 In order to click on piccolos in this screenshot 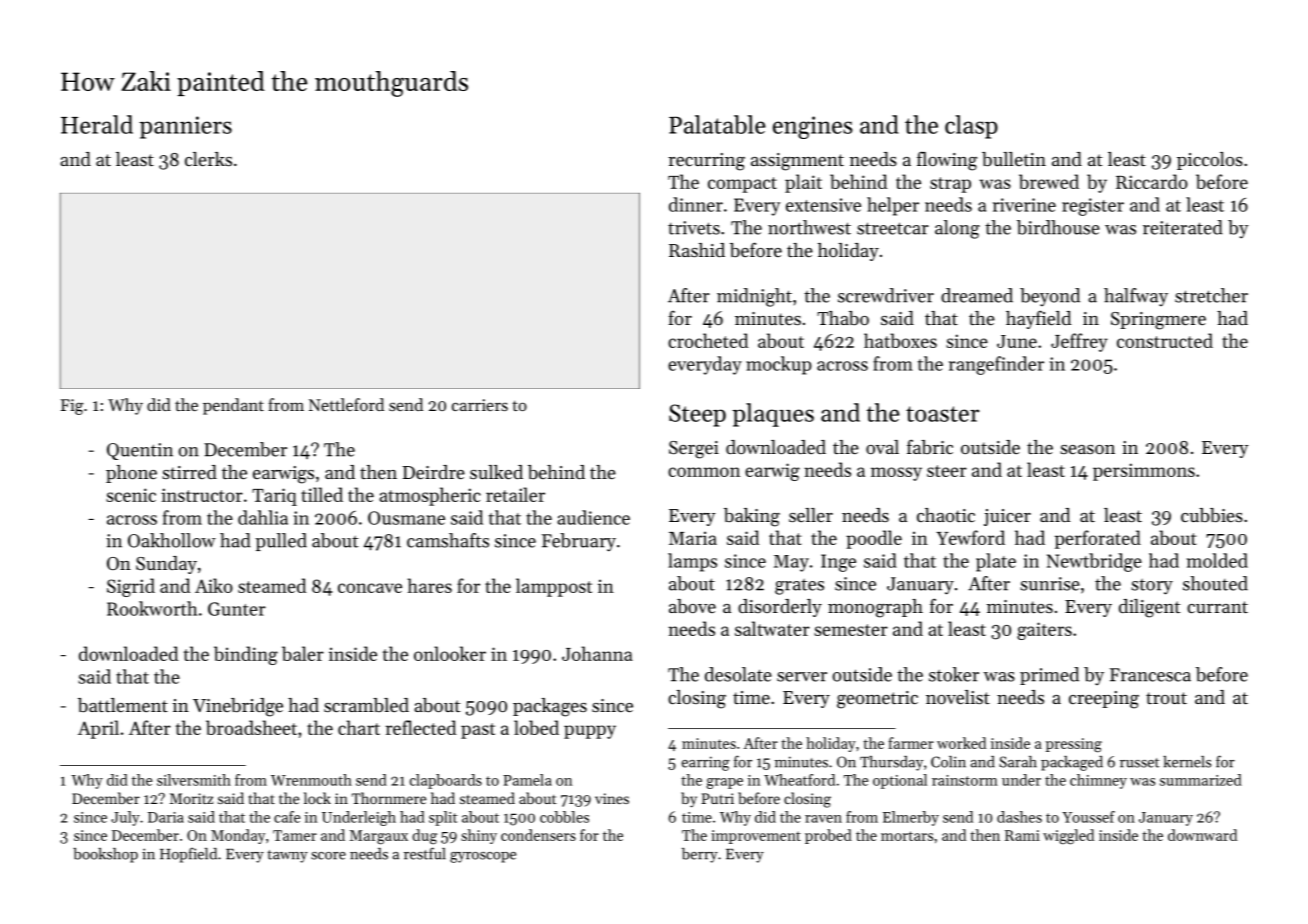, I will do `click(1210, 161)`.
